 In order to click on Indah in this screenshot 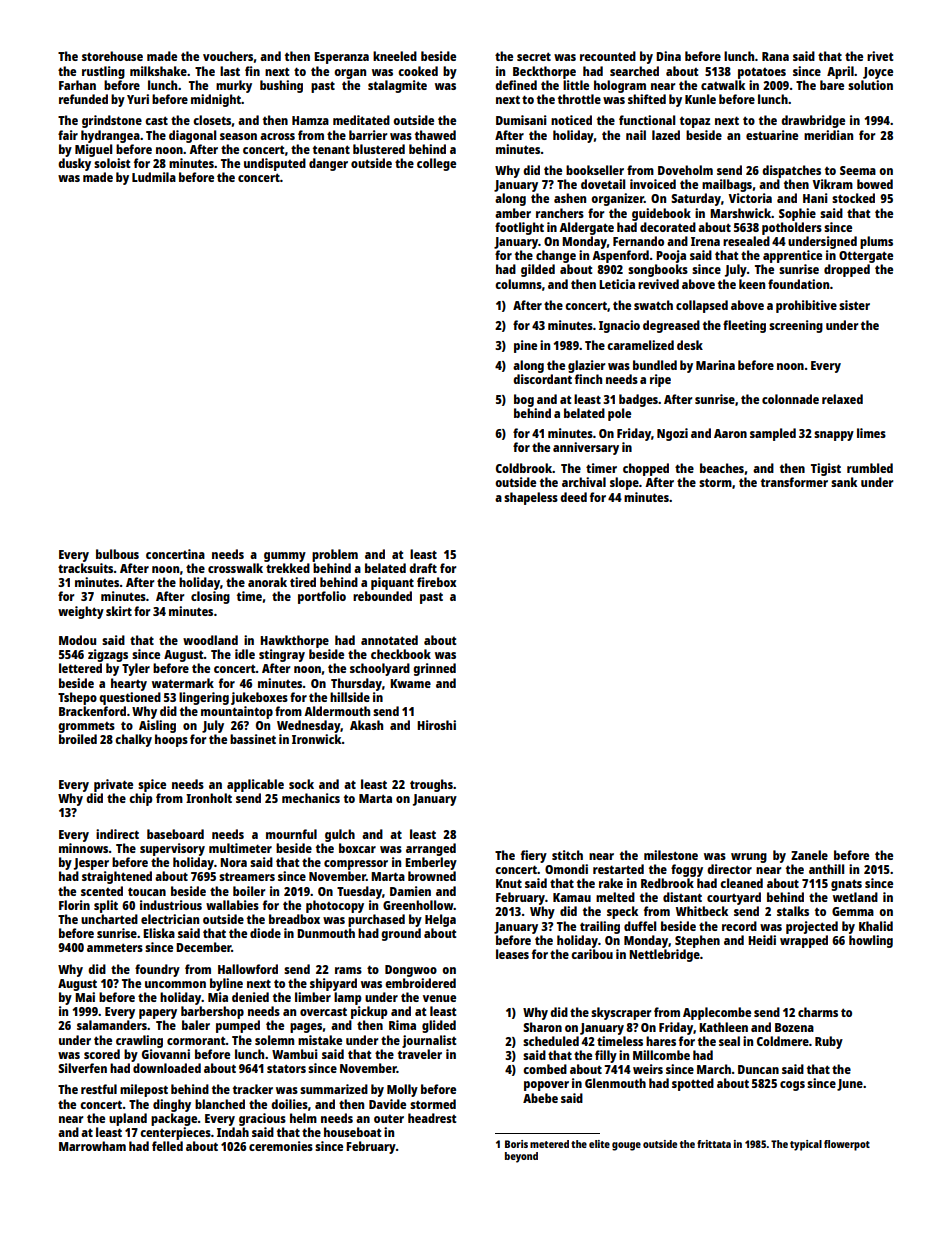, I will do `click(233, 1132)`.
